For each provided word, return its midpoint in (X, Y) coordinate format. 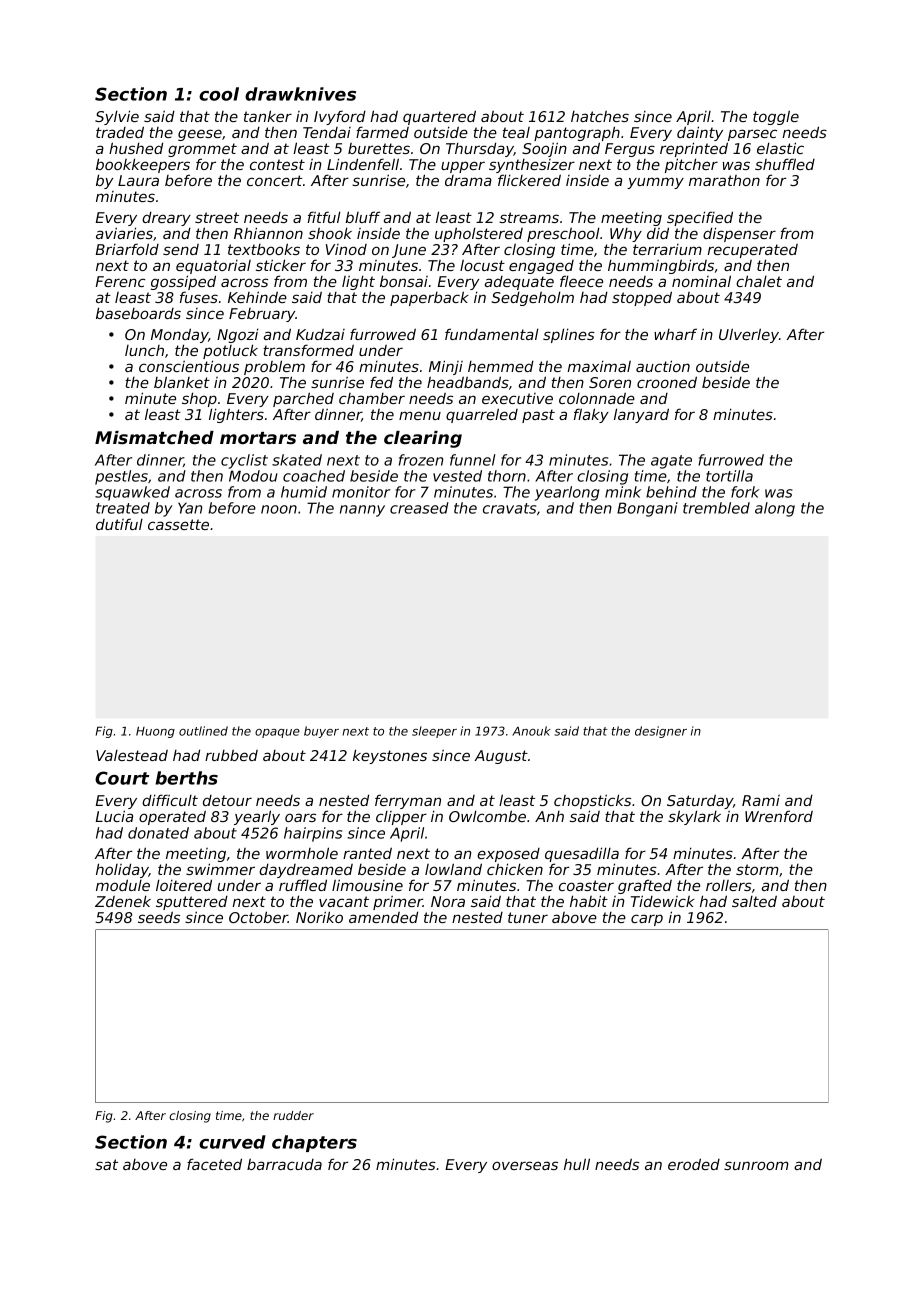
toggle (776, 117)
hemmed (501, 366)
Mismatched (154, 437)
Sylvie (117, 117)
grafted (645, 886)
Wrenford (779, 816)
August (501, 757)
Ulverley (749, 335)
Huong (155, 732)
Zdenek (123, 901)
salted (754, 901)
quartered (439, 117)
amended (383, 917)
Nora (448, 901)
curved (232, 1142)
